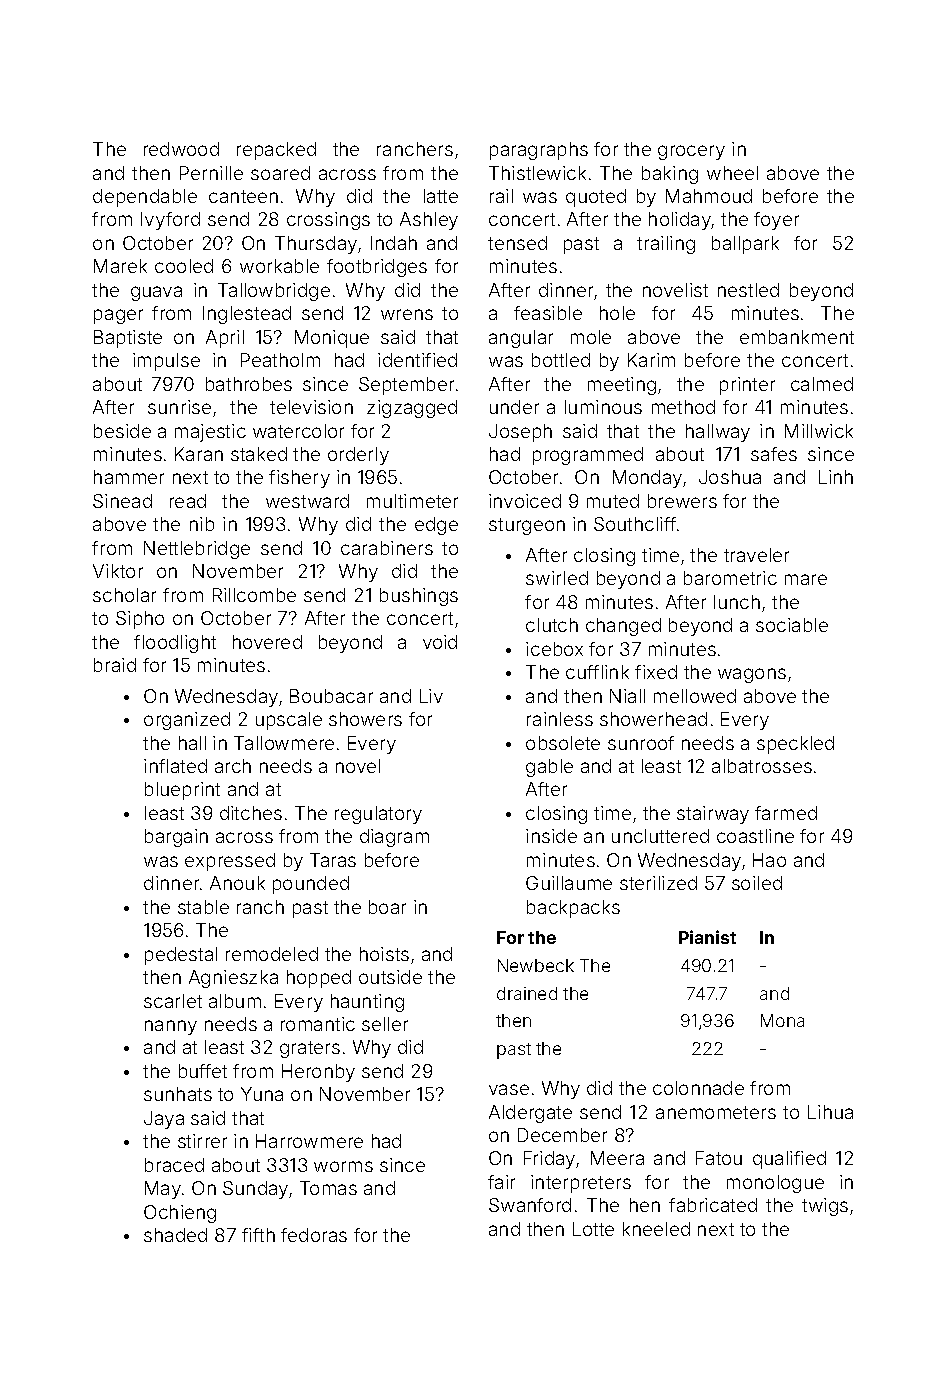 The height and width of the screenshot is (1373, 948). What do you see at coordinates (539, 151) in the screenshot?
I see `paragraphs` at bounding box center [539, 151].
